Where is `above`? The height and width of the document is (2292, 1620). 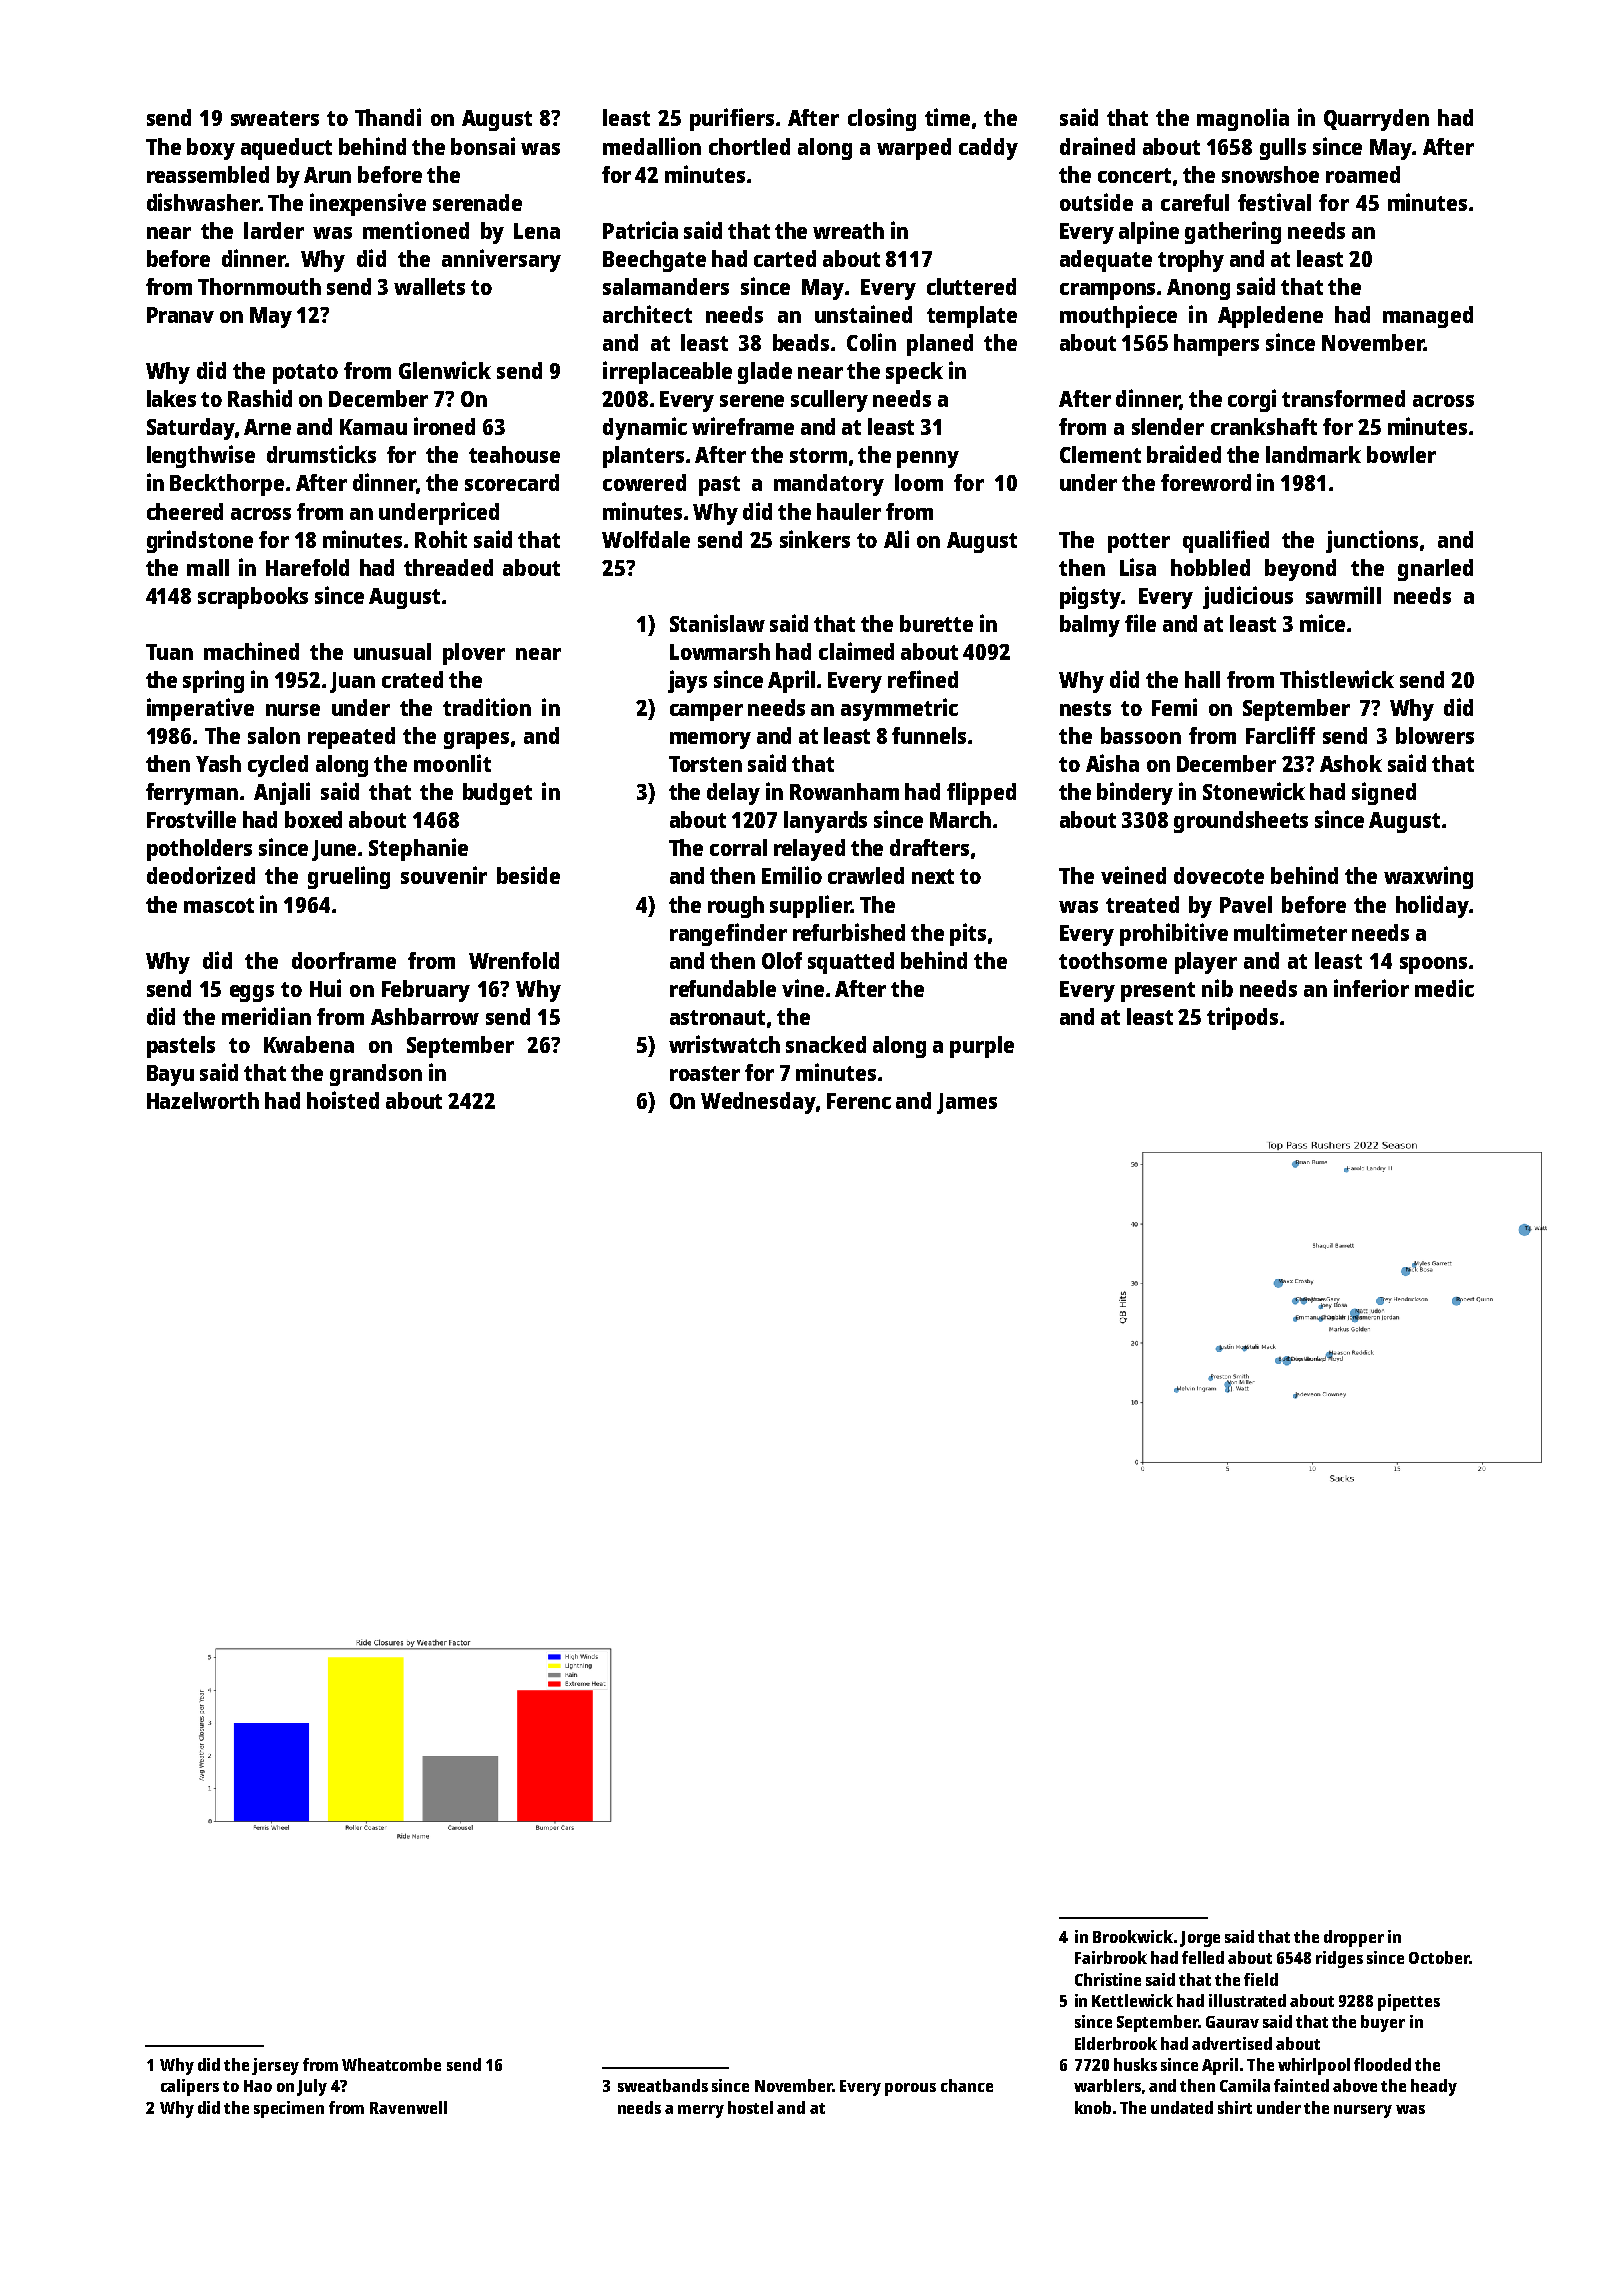
above is located at coordinates (1355, 2085).
